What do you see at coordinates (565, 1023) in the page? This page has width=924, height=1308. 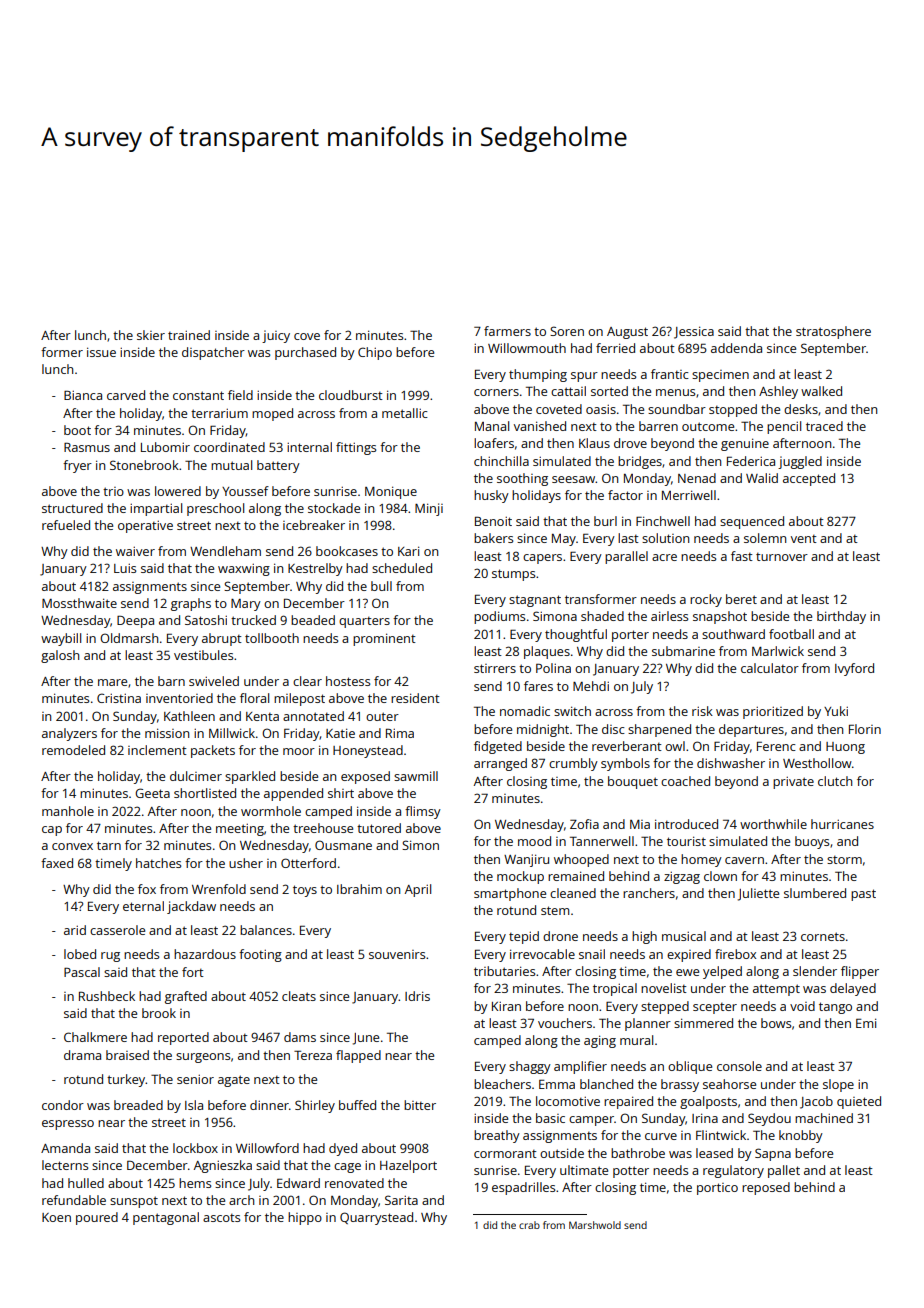 I see `vouchers` at bounding box center [565, 1023].
